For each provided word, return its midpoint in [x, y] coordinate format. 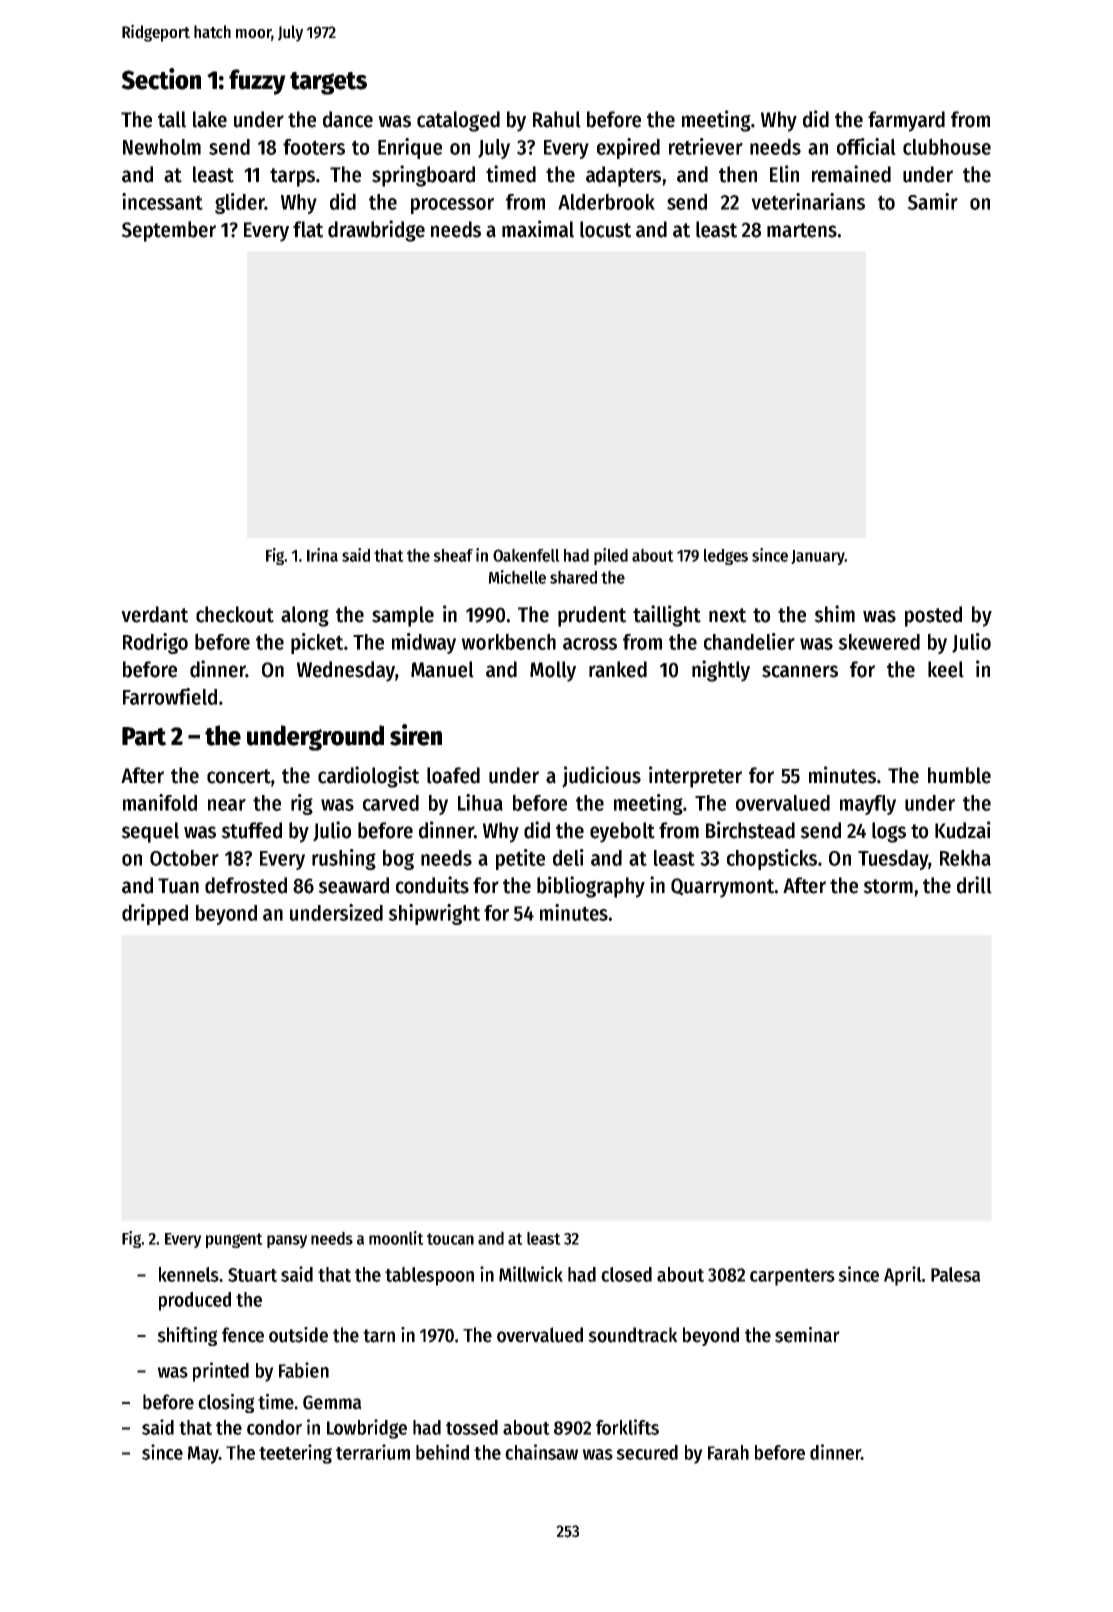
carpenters [792, 1277]
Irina [322, 555]
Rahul [557, 119]
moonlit [396, 1238]
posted [933, 616]
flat [308, 229]
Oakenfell [526, 555]
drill [974, 885]
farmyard [906, 121]
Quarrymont [723, 888]
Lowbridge [367, 1429]
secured [647, 1452]
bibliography [591, 887]
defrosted [246, 885]
